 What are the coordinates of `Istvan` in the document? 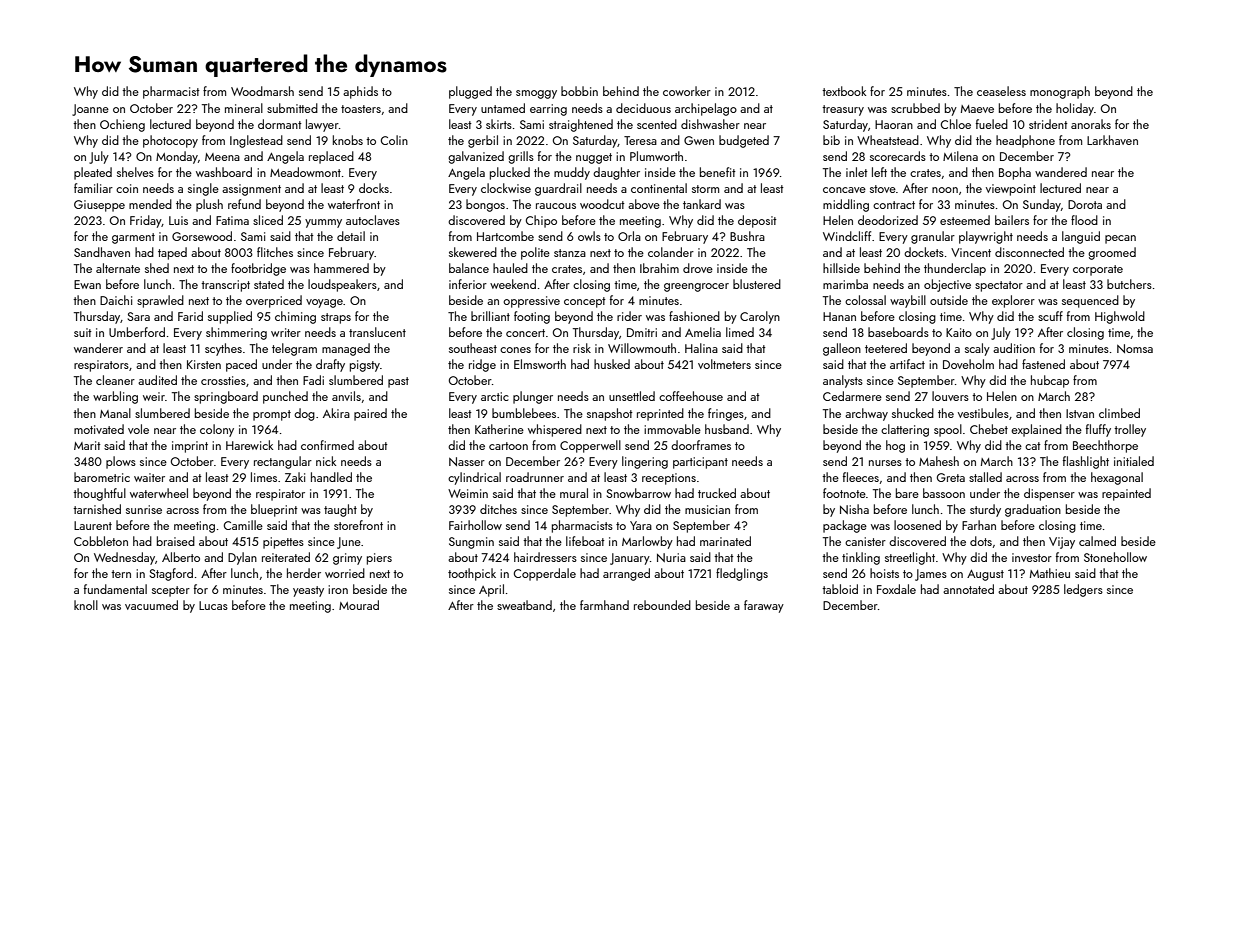 It's located at (1080, 413).
